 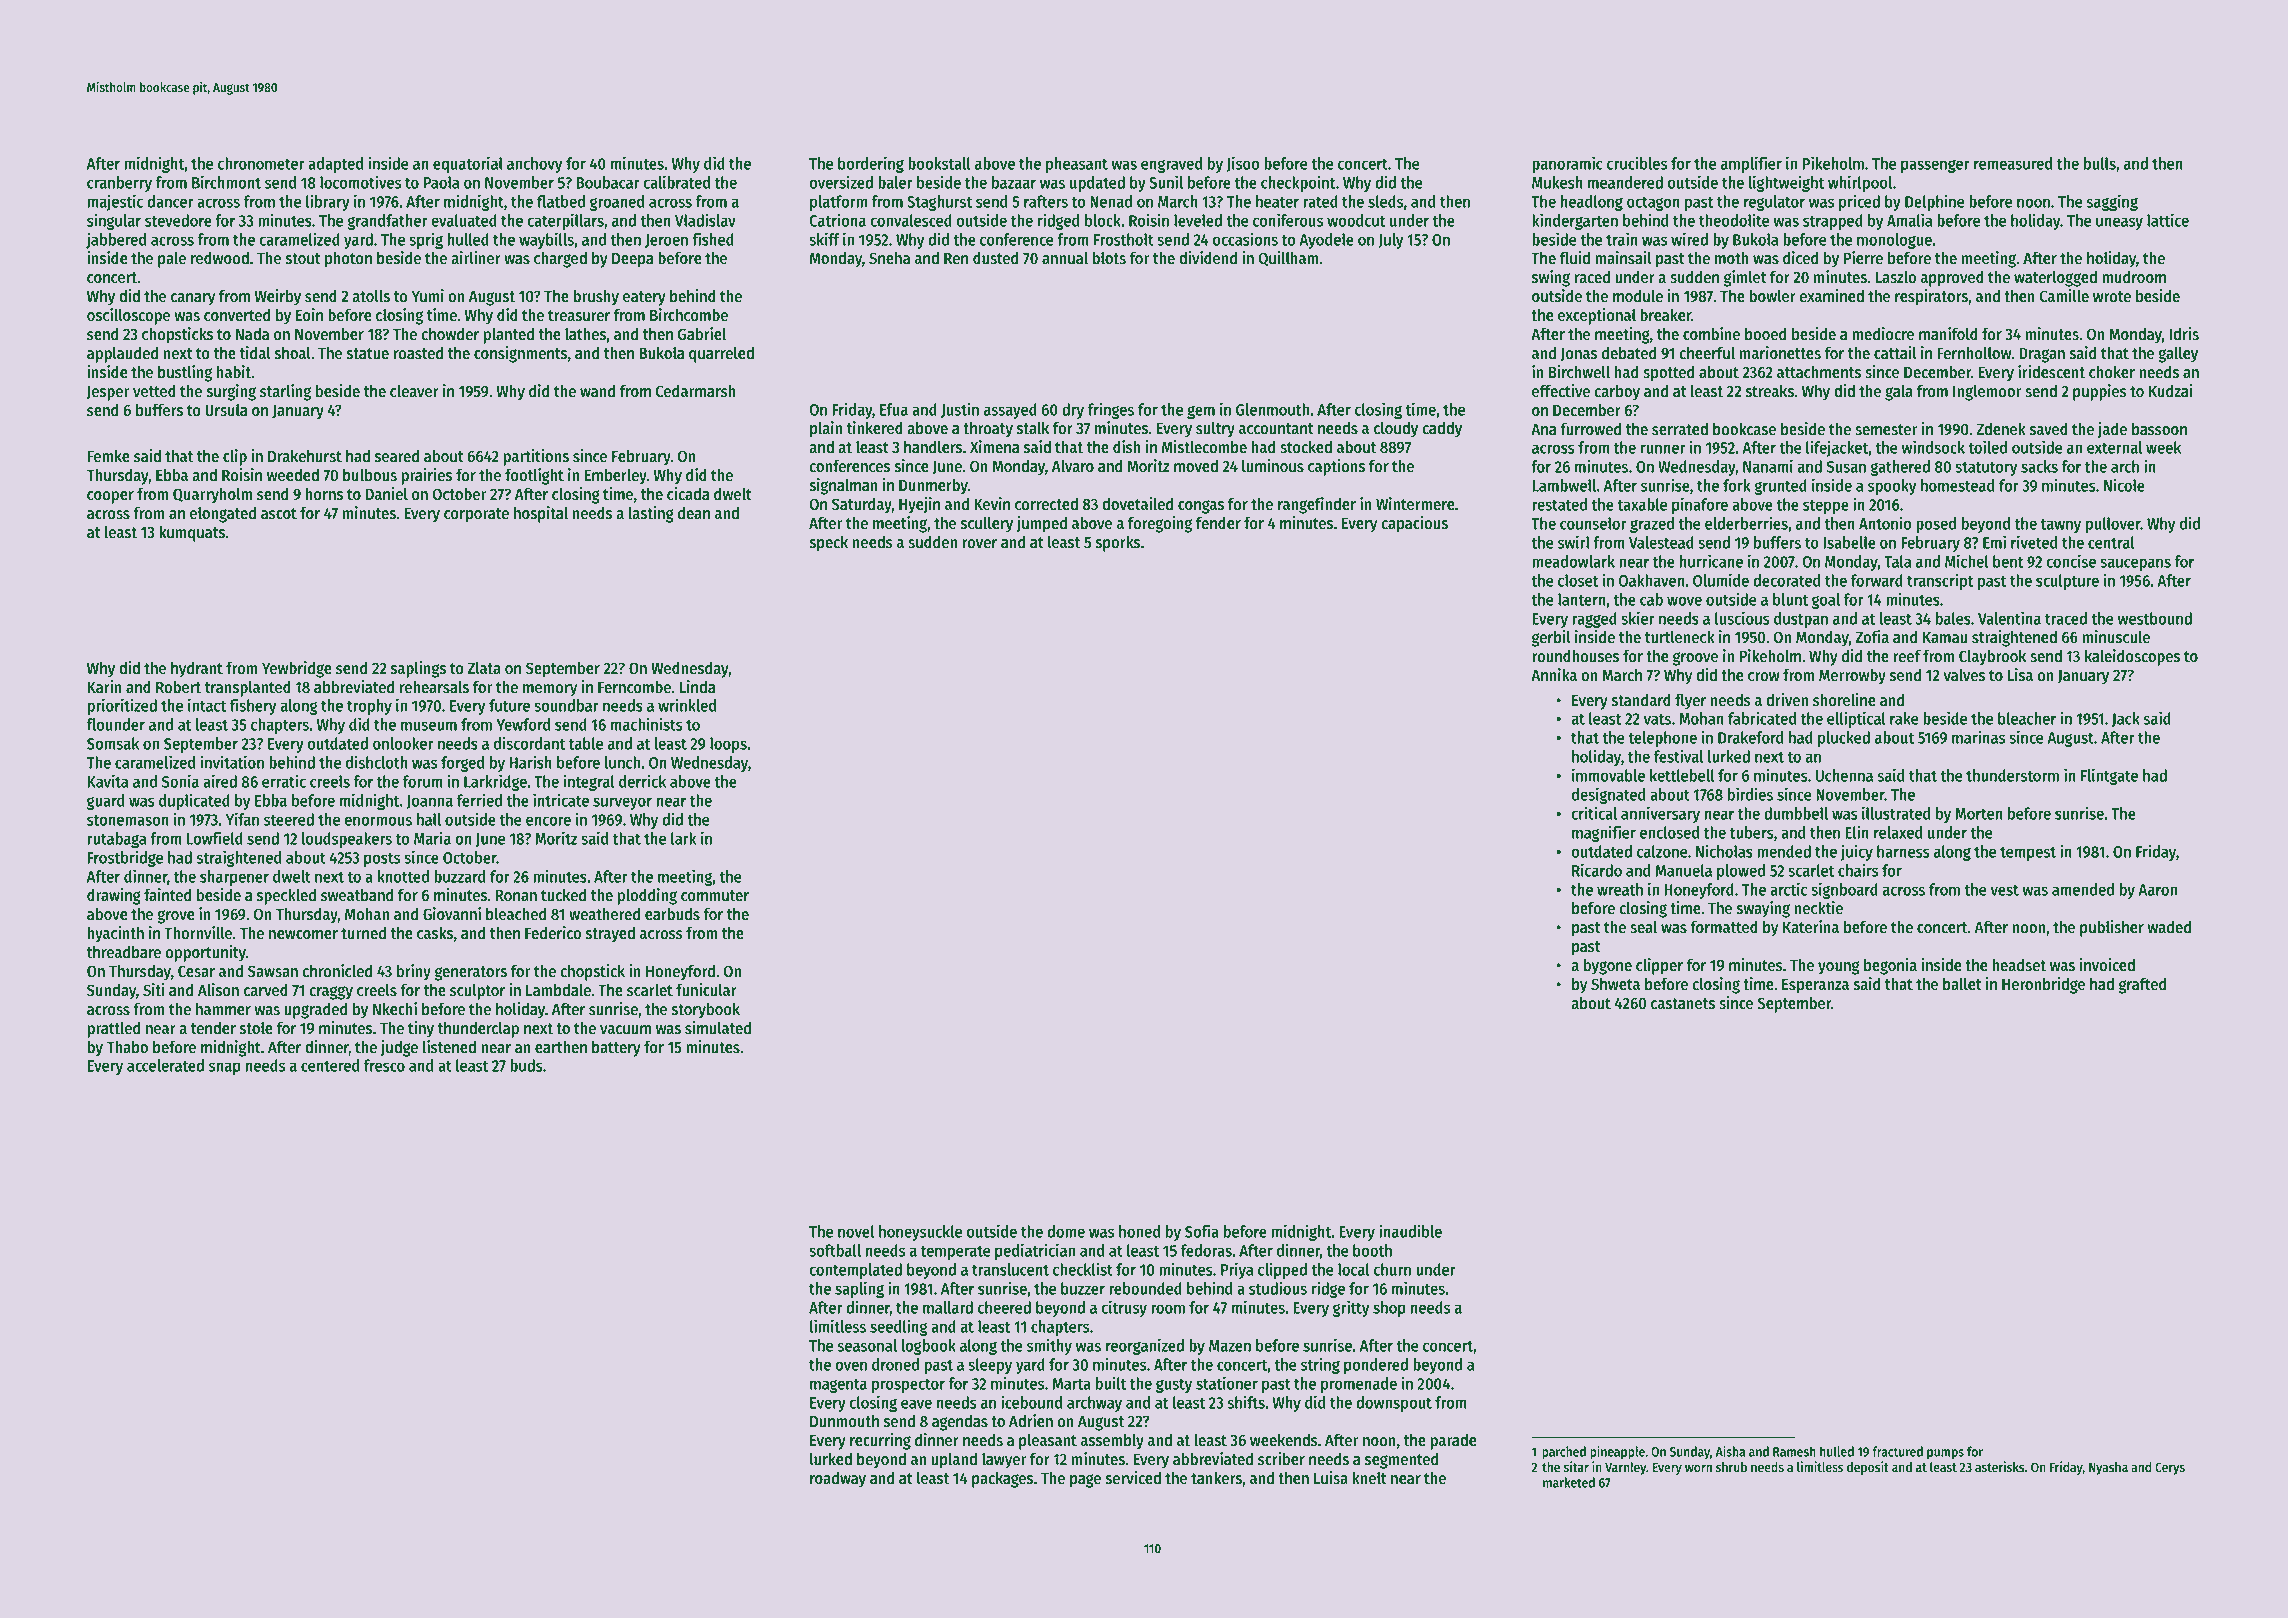 What do you see at coordinates (1243, 164) in the screenshot?
I see `Jisoo` at bounding box center [1243, 164].
